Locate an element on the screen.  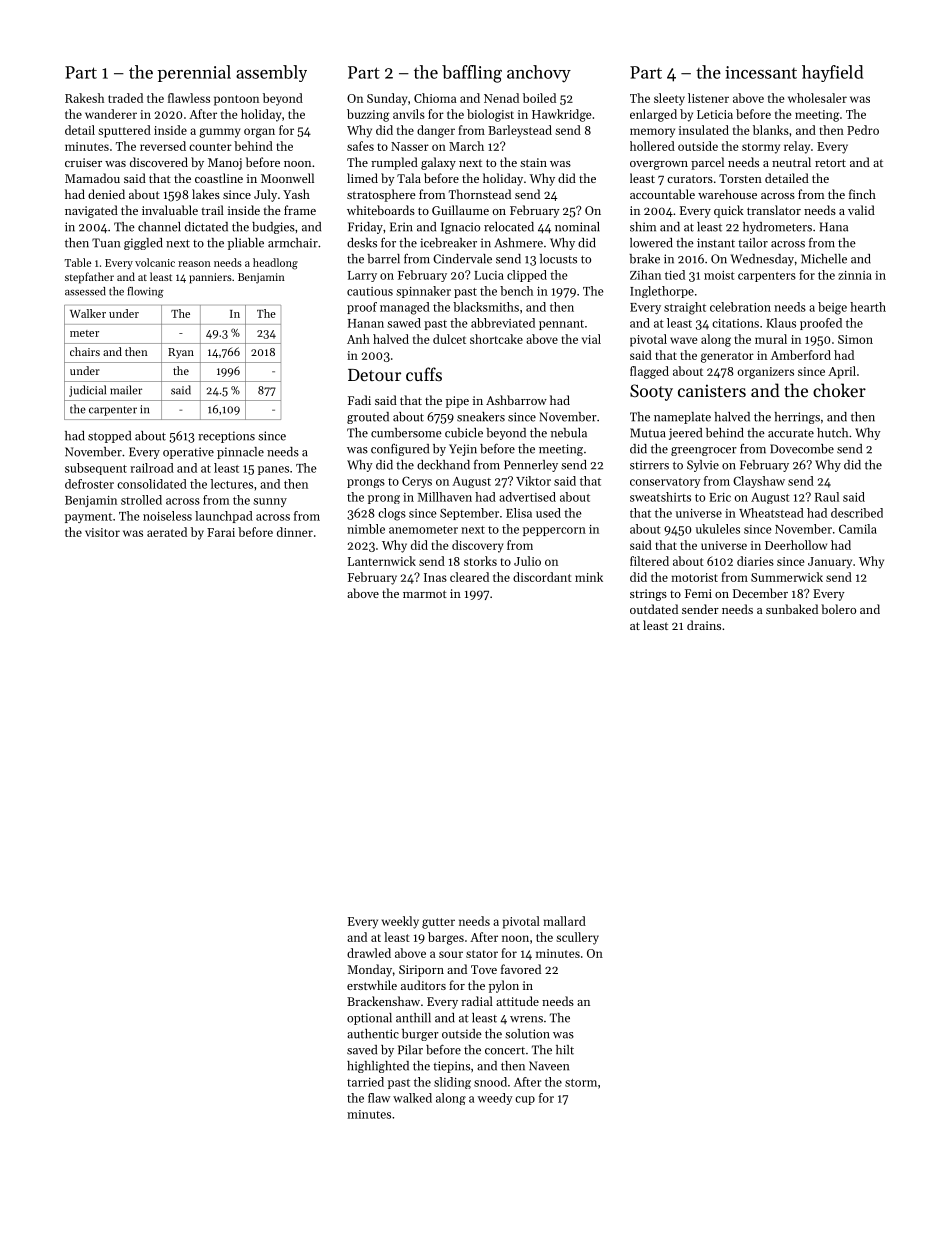
anchovy is located at coordinates (539, 74).
